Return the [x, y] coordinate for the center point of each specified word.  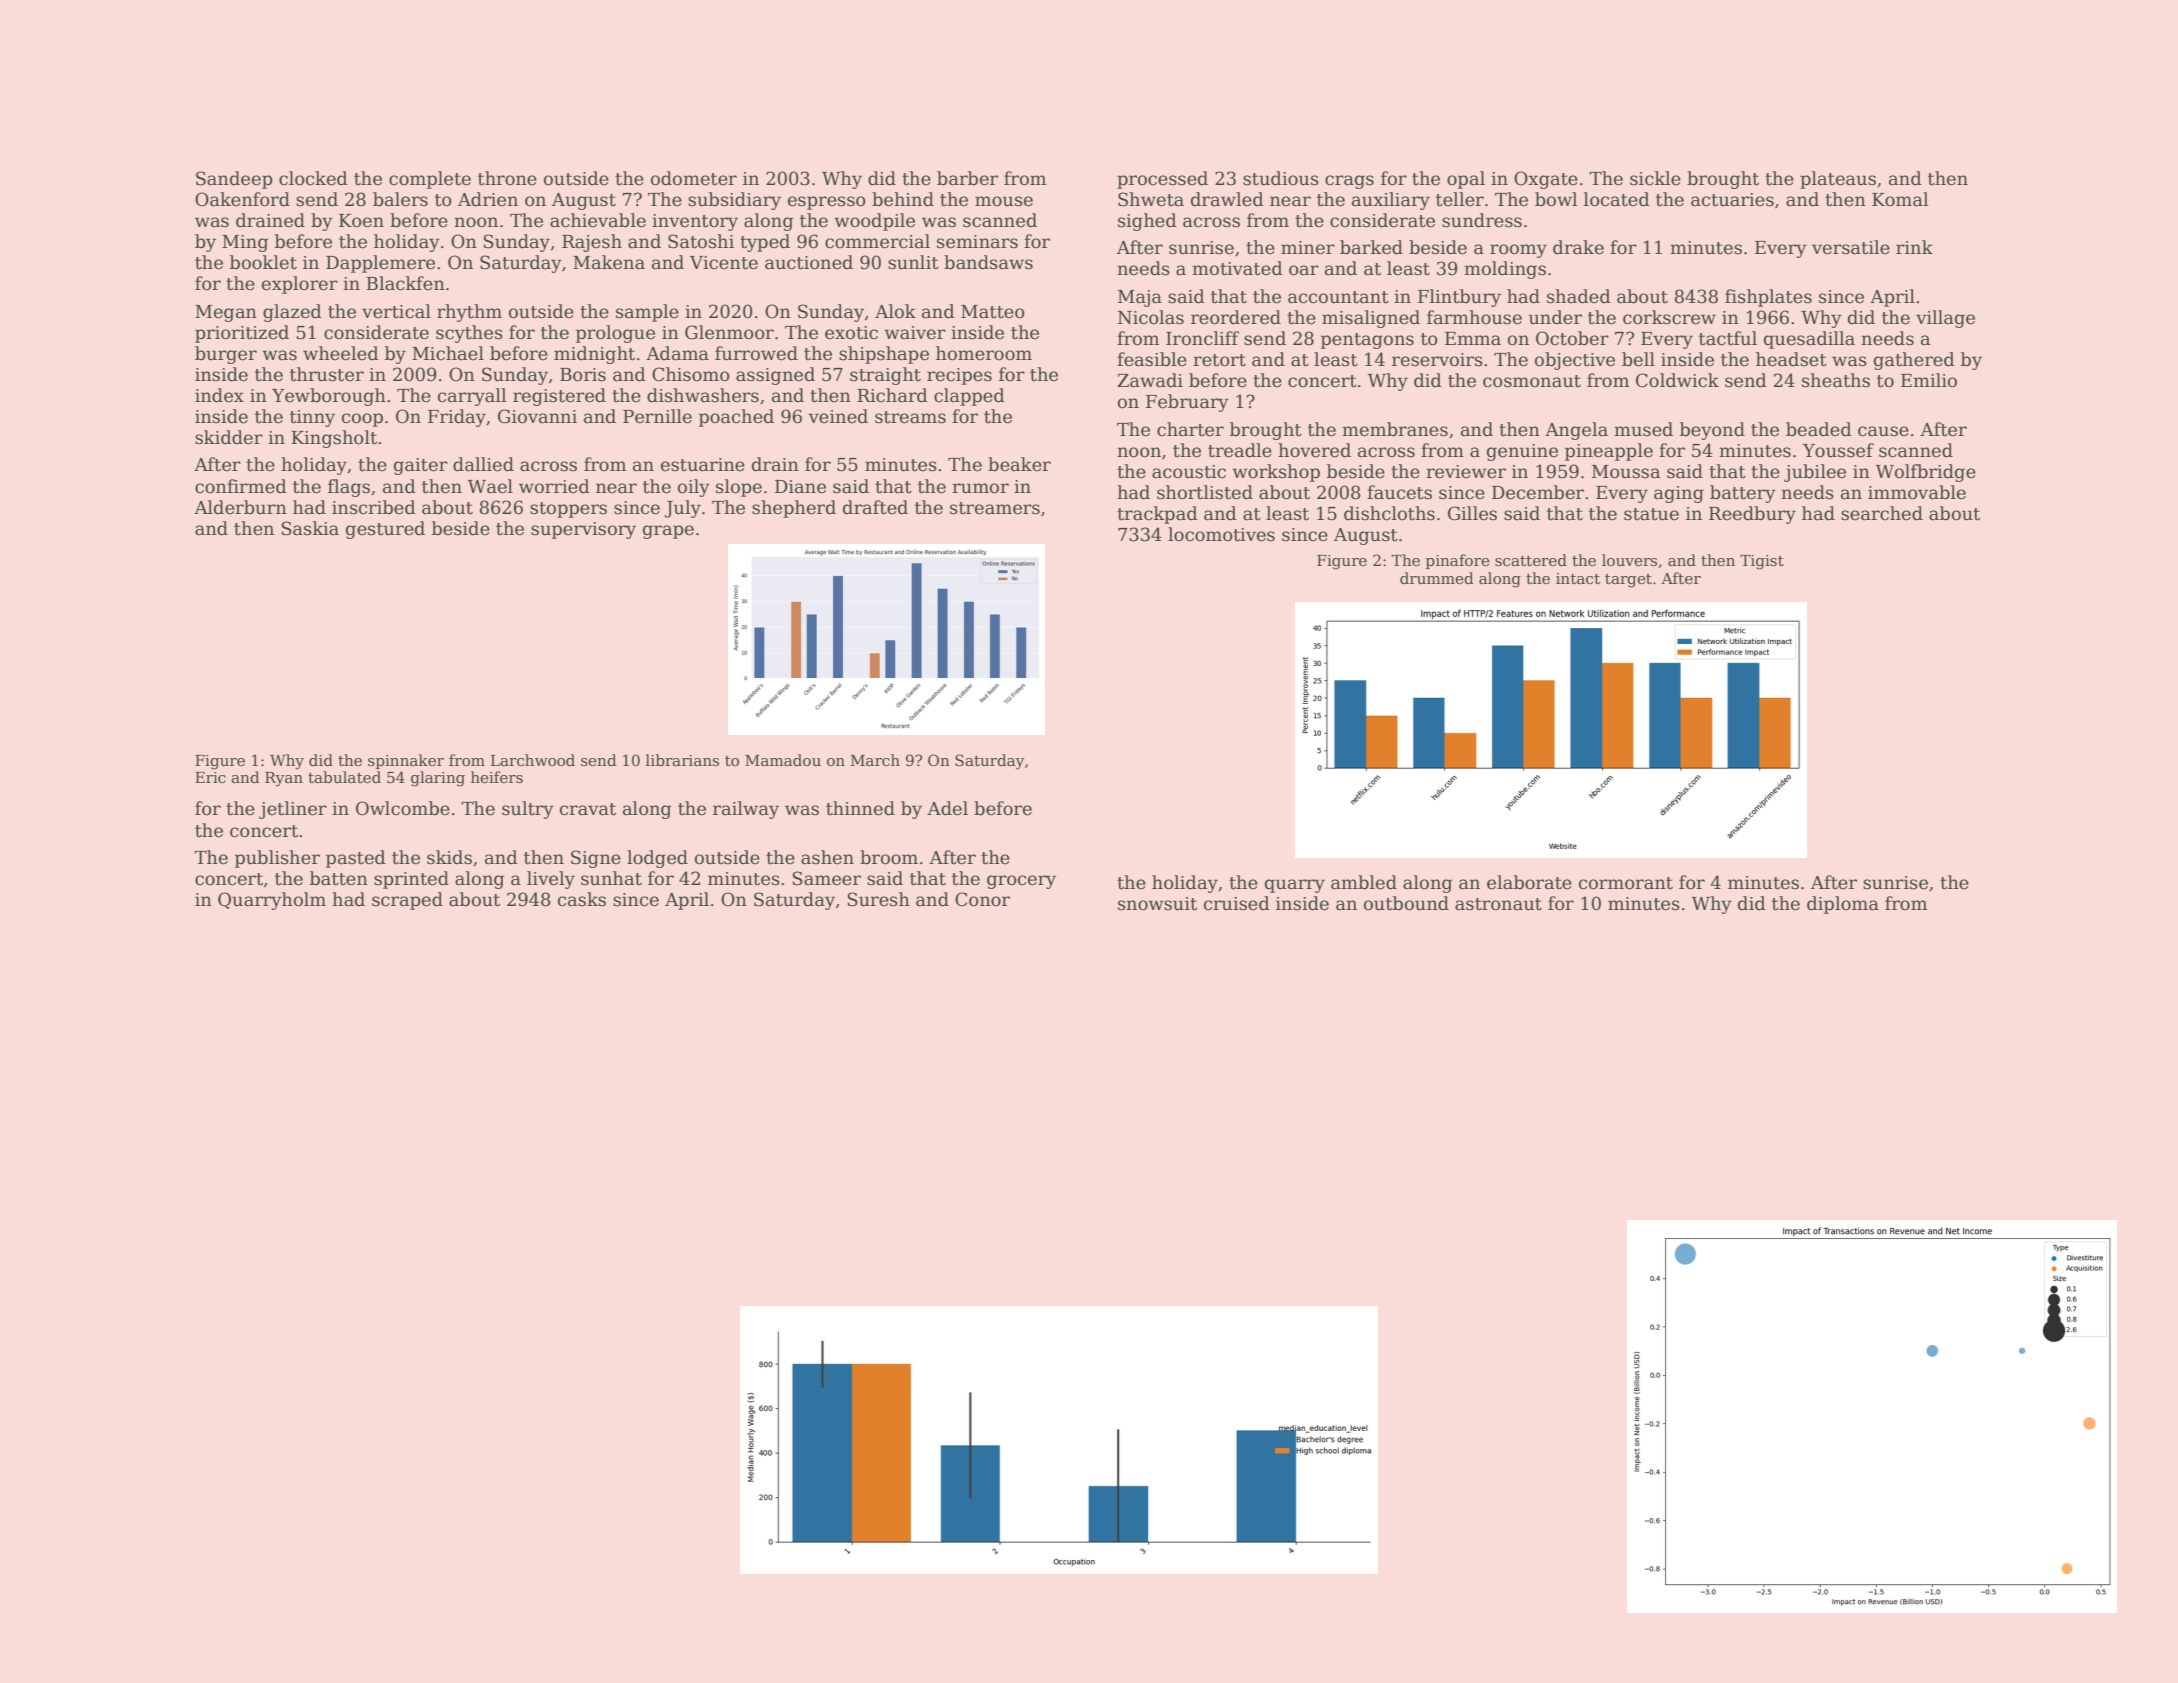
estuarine [703, 465]
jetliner [293, 810]
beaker [1019, 464]
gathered [1914, 361]
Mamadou [783, 760]
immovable [1917, 492]
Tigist [1762, 562]
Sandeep [234, 180]
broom [889, 857]
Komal [1900, 199]
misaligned [1371, 319]
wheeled [341, 353]
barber [967, 178]
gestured [385, 530]
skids [449, 857]
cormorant [1626, 883]
